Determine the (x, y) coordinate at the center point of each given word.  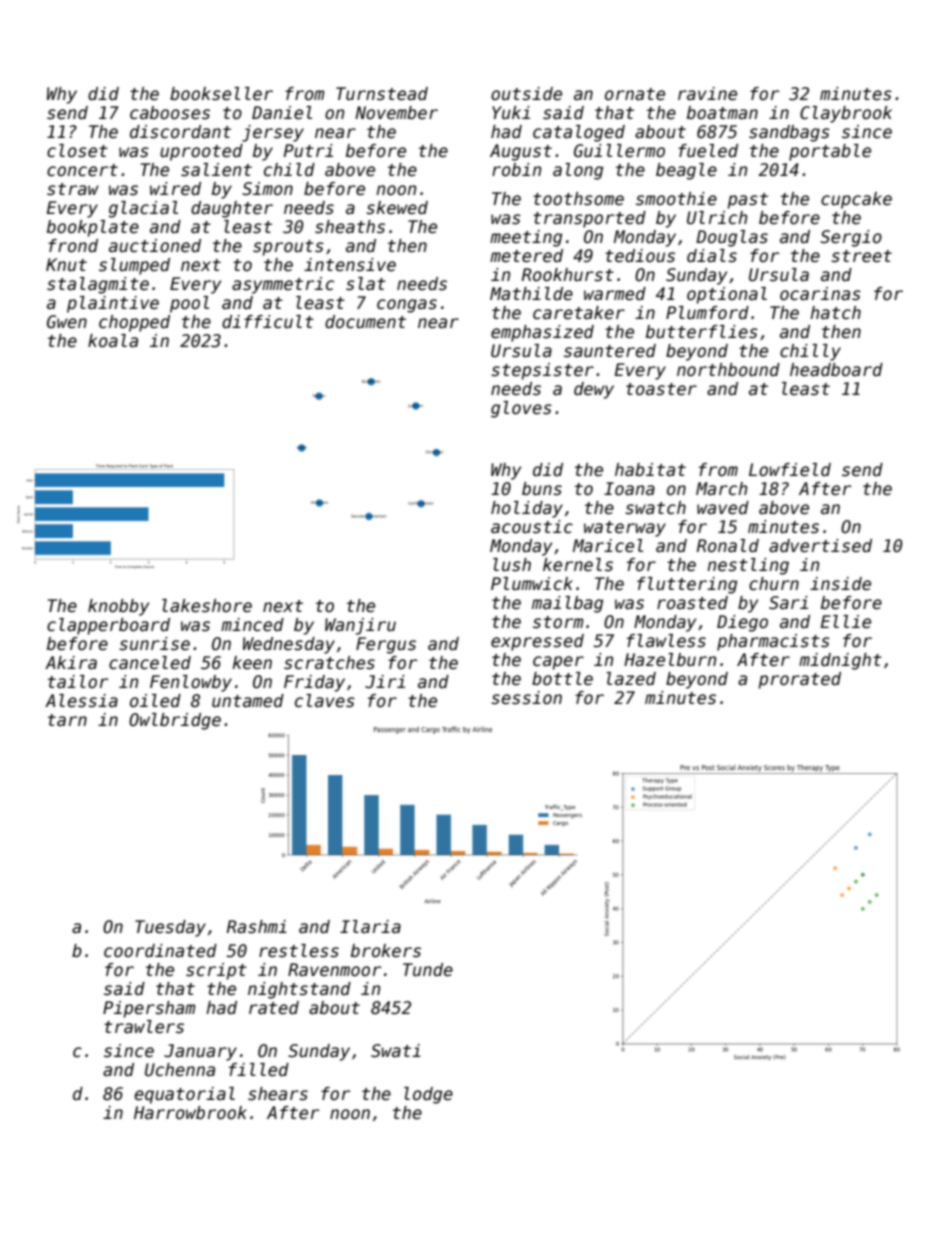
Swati (396, 1051)
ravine (707, 94)
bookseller (221, 94)
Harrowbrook (190, 1113)
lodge (428, 1095)
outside (526, 94)
